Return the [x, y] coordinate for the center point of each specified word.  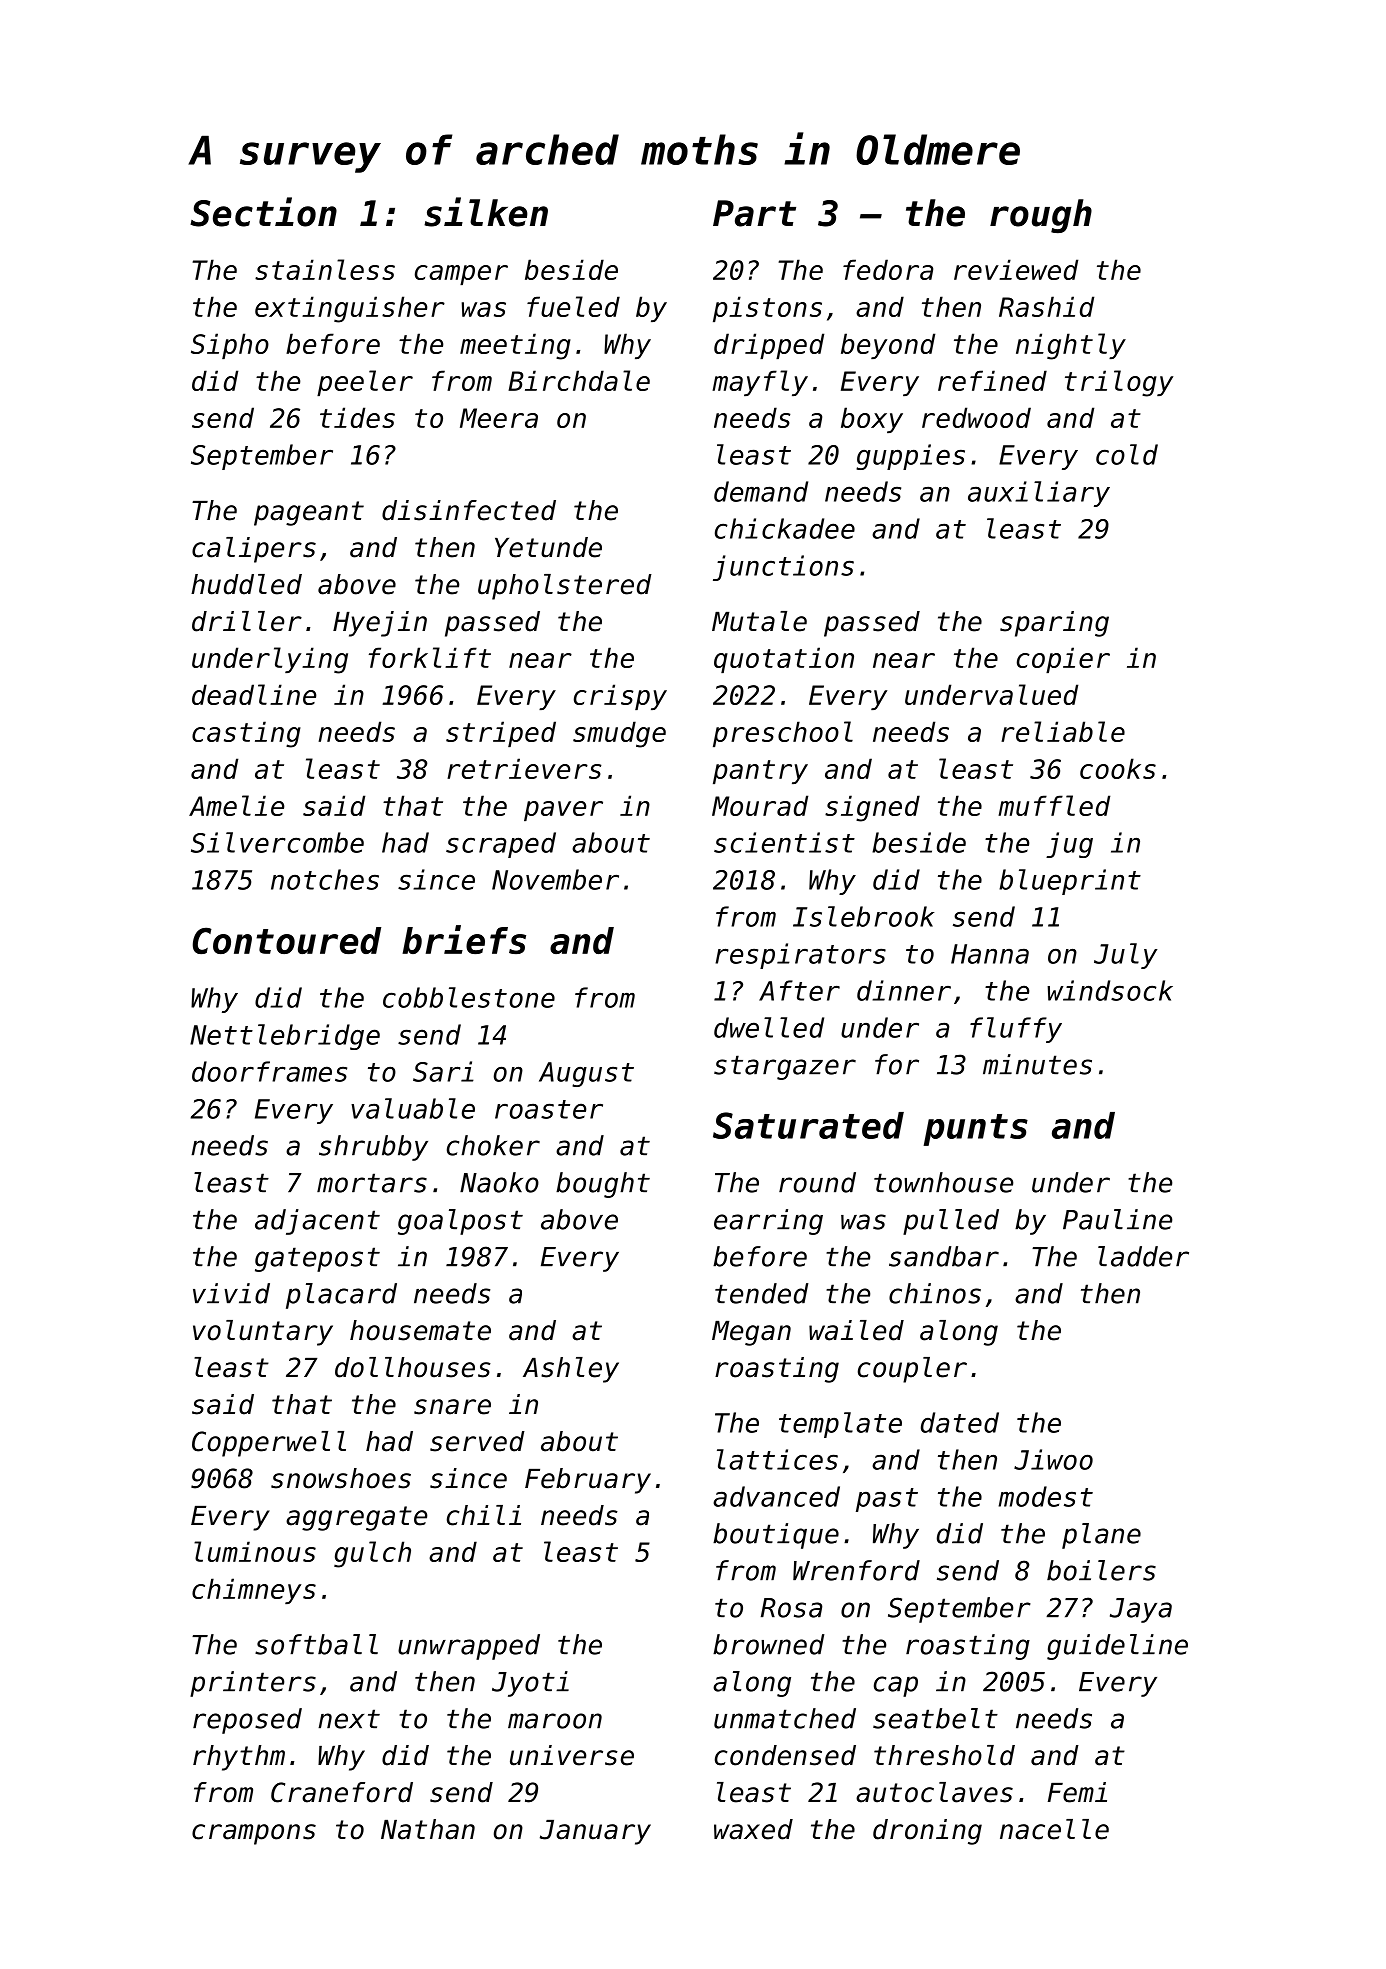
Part [754, 213]
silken [486, 212]
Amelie [236, 805]
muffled [1054, 805]
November [555, 879]
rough [1041, 216]
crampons [254, 1834]
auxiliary [1039, 494]
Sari [443, 1071]
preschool [783, 734]
